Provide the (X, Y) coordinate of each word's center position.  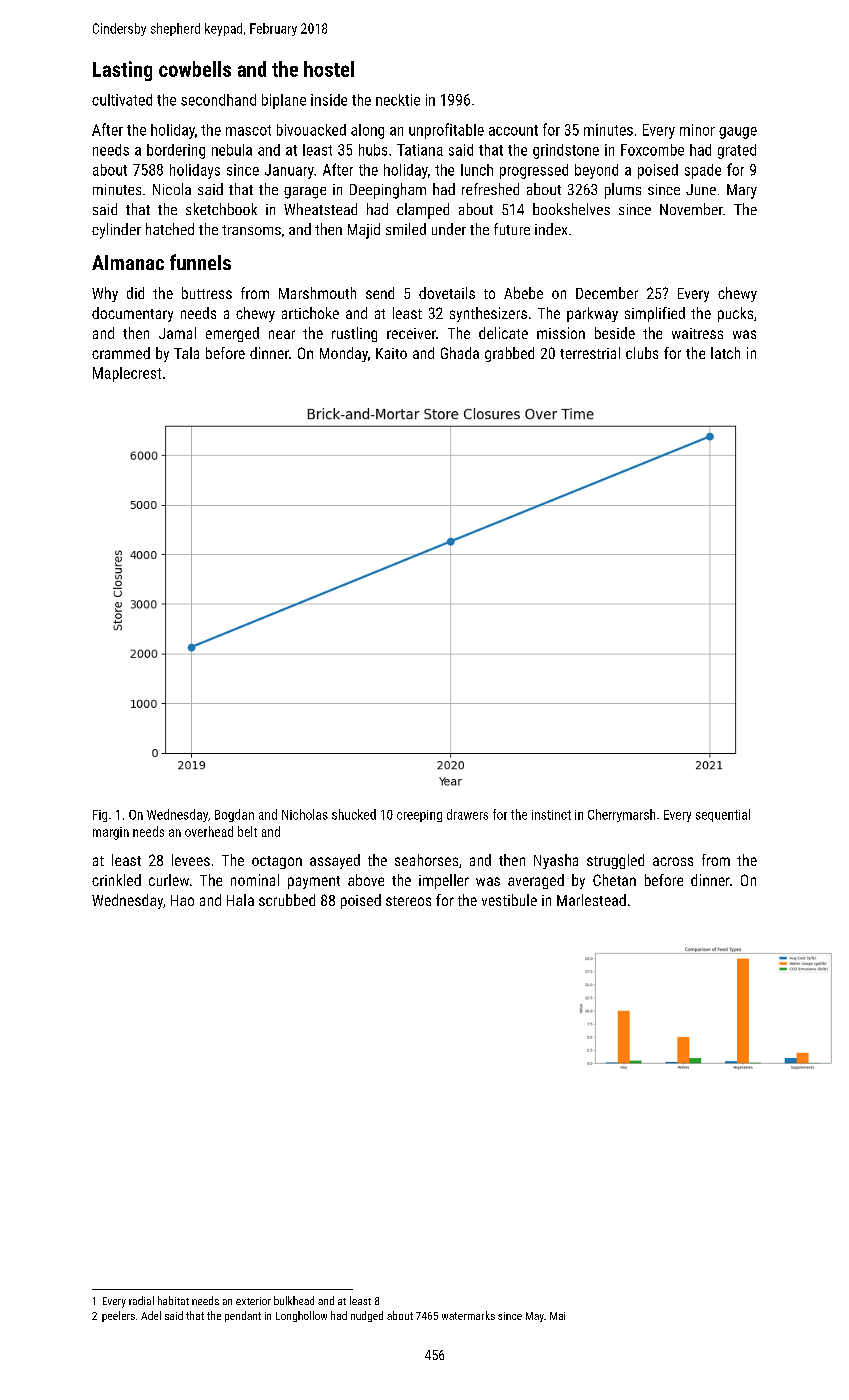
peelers (118, 1316)
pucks (735, 314)
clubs (642, 353)
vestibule (509, 900)
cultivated (122, 100)
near (282, 334)
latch (725, 353)
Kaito (391, 353)
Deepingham (388, 191)
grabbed (509, 354)
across (673, 861)
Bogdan (234, 815)
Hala (240, 900)
